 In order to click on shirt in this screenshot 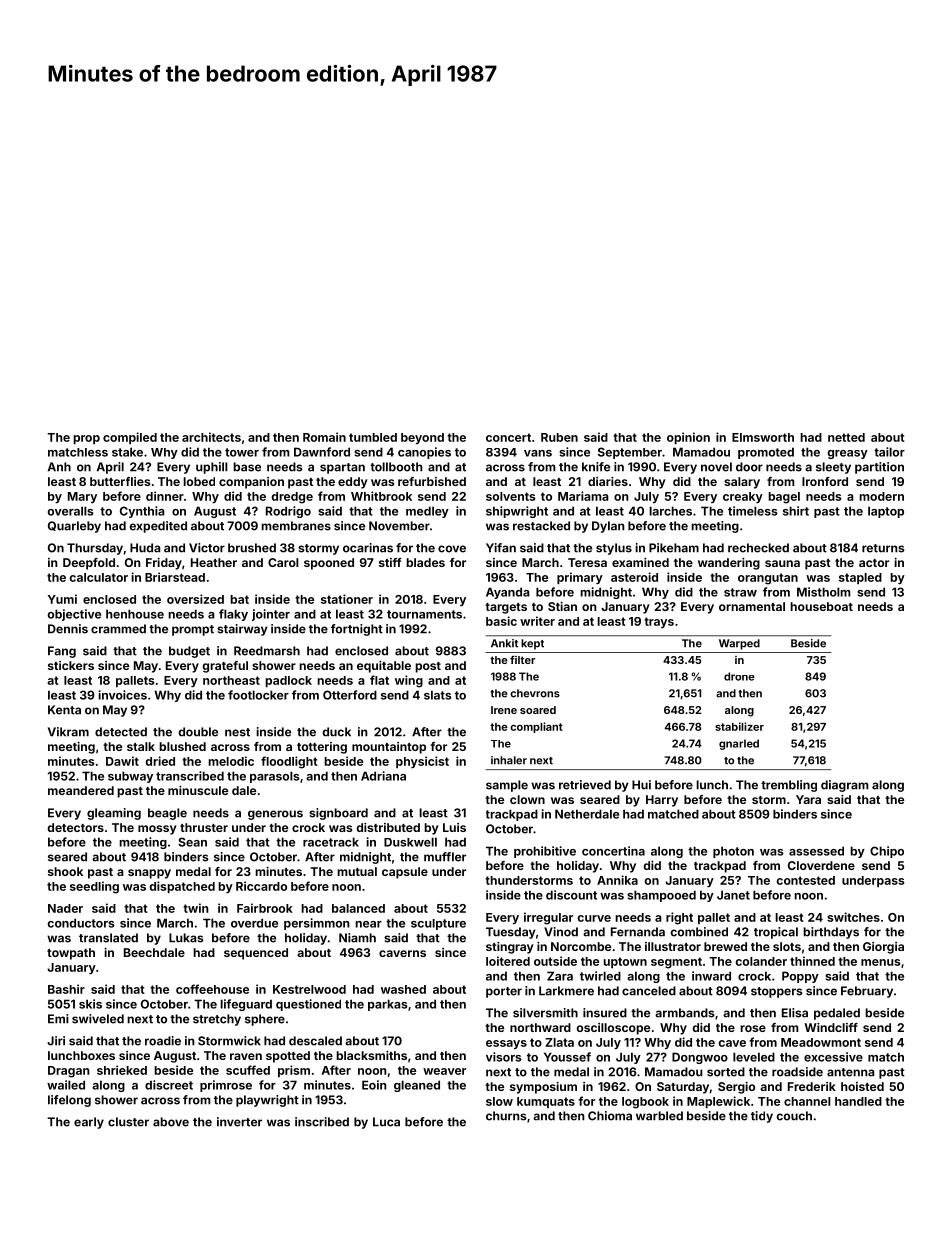, I will do `click(796, 511)`.
